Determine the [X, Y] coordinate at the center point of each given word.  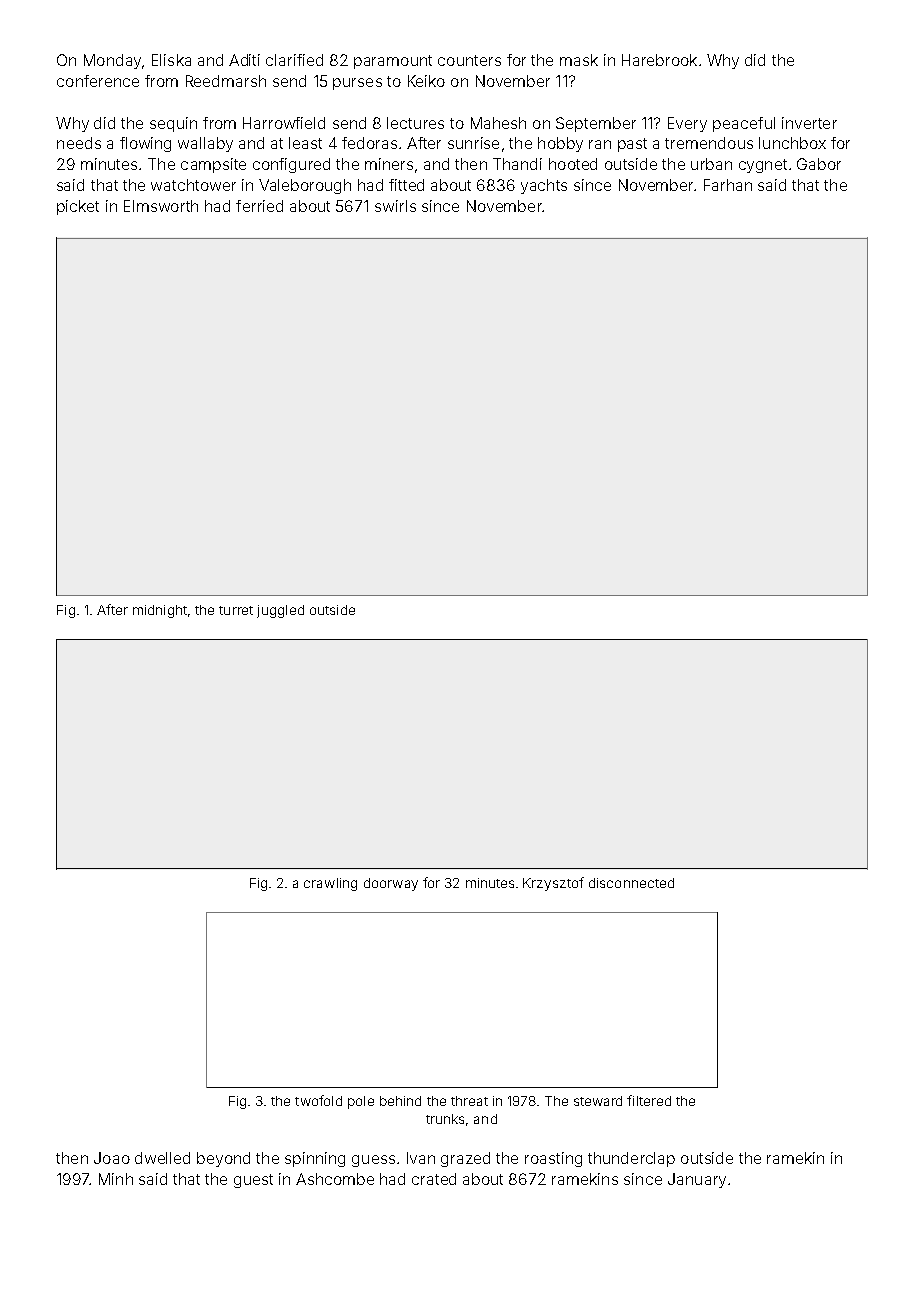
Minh [116, 1179]
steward [598, 1101]
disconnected [631, 883]
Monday [112, 61]
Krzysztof [553, 884]
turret [236, 610]
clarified [294, 60]
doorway [391, 884]
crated [434, 1179]
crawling [330, 884]
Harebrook [659, 60]
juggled [280, 611]
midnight [160, 611]
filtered [649, 1100]
